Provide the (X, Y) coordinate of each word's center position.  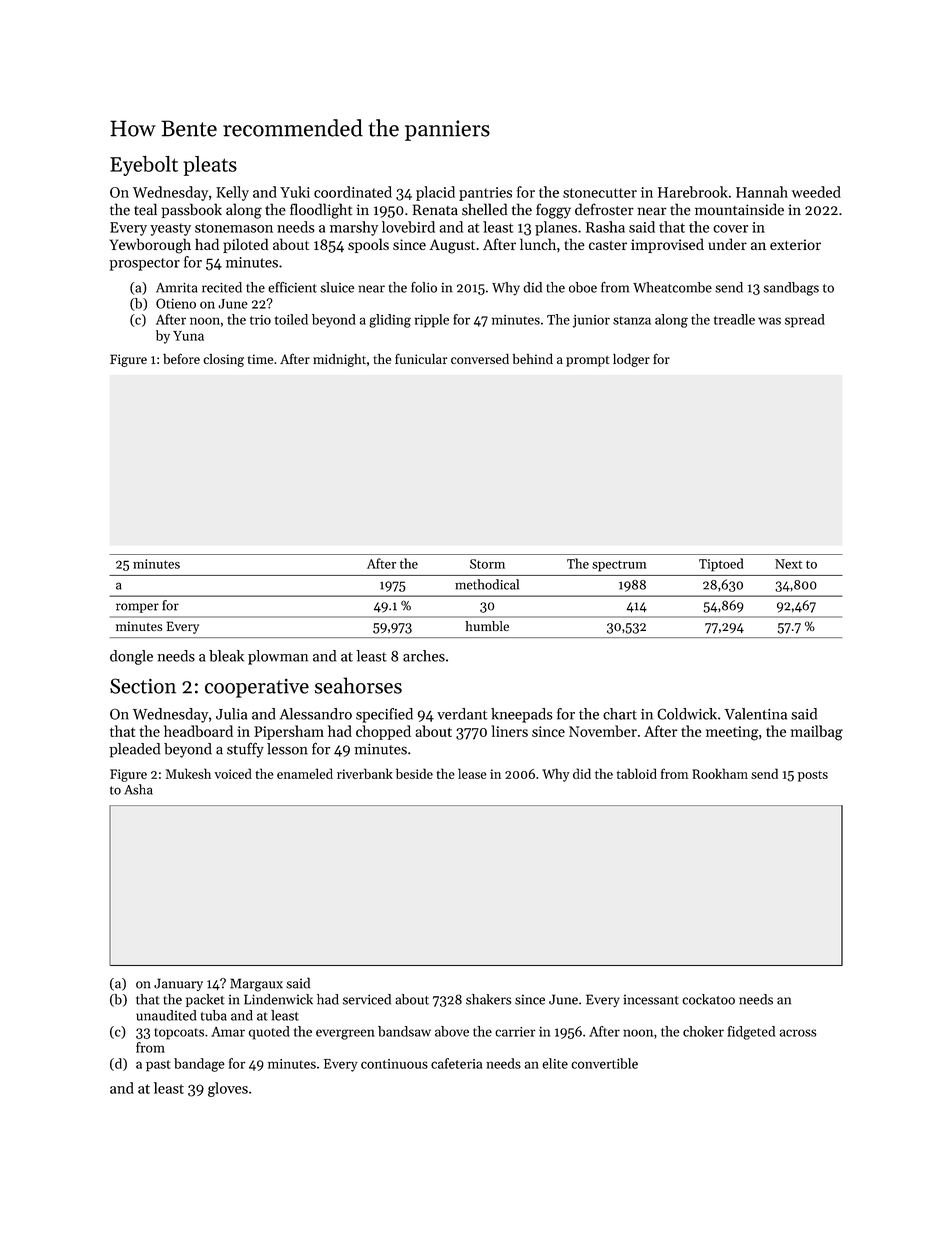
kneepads (522, 715)
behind (533, 359)
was (769, 321)
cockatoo (708, 999)
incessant (651, 1000)
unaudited (166, 1015)
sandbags (791, 289)
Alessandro (316, 714)
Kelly (232, 193)
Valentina (755, 714)
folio (424, 287)
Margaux (256, 985)
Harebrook (693, 192)
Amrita (176, 288)
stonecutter (600, 193)
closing (223, 360)
